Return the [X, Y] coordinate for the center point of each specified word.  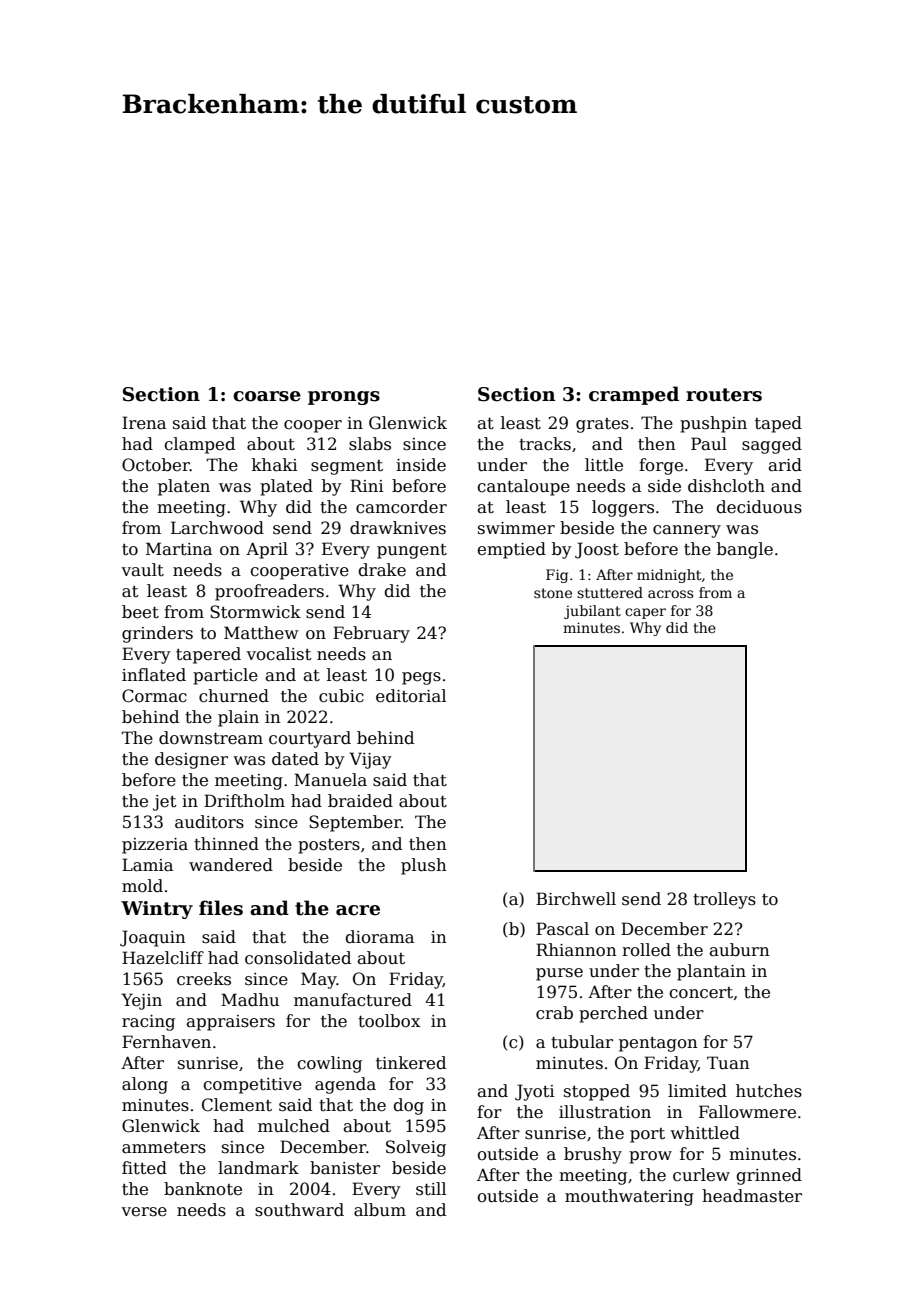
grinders [157, 634]
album [380, 1210]
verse [144, 1212]
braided [360, 801]
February [371, 634]
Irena [144, 423]
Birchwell [576, 899]
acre [358, 910]
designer [191, 760]
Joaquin [153, 938]
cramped [634, 395]
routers [724, 395]
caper [645, 613]
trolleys [724, 900]
